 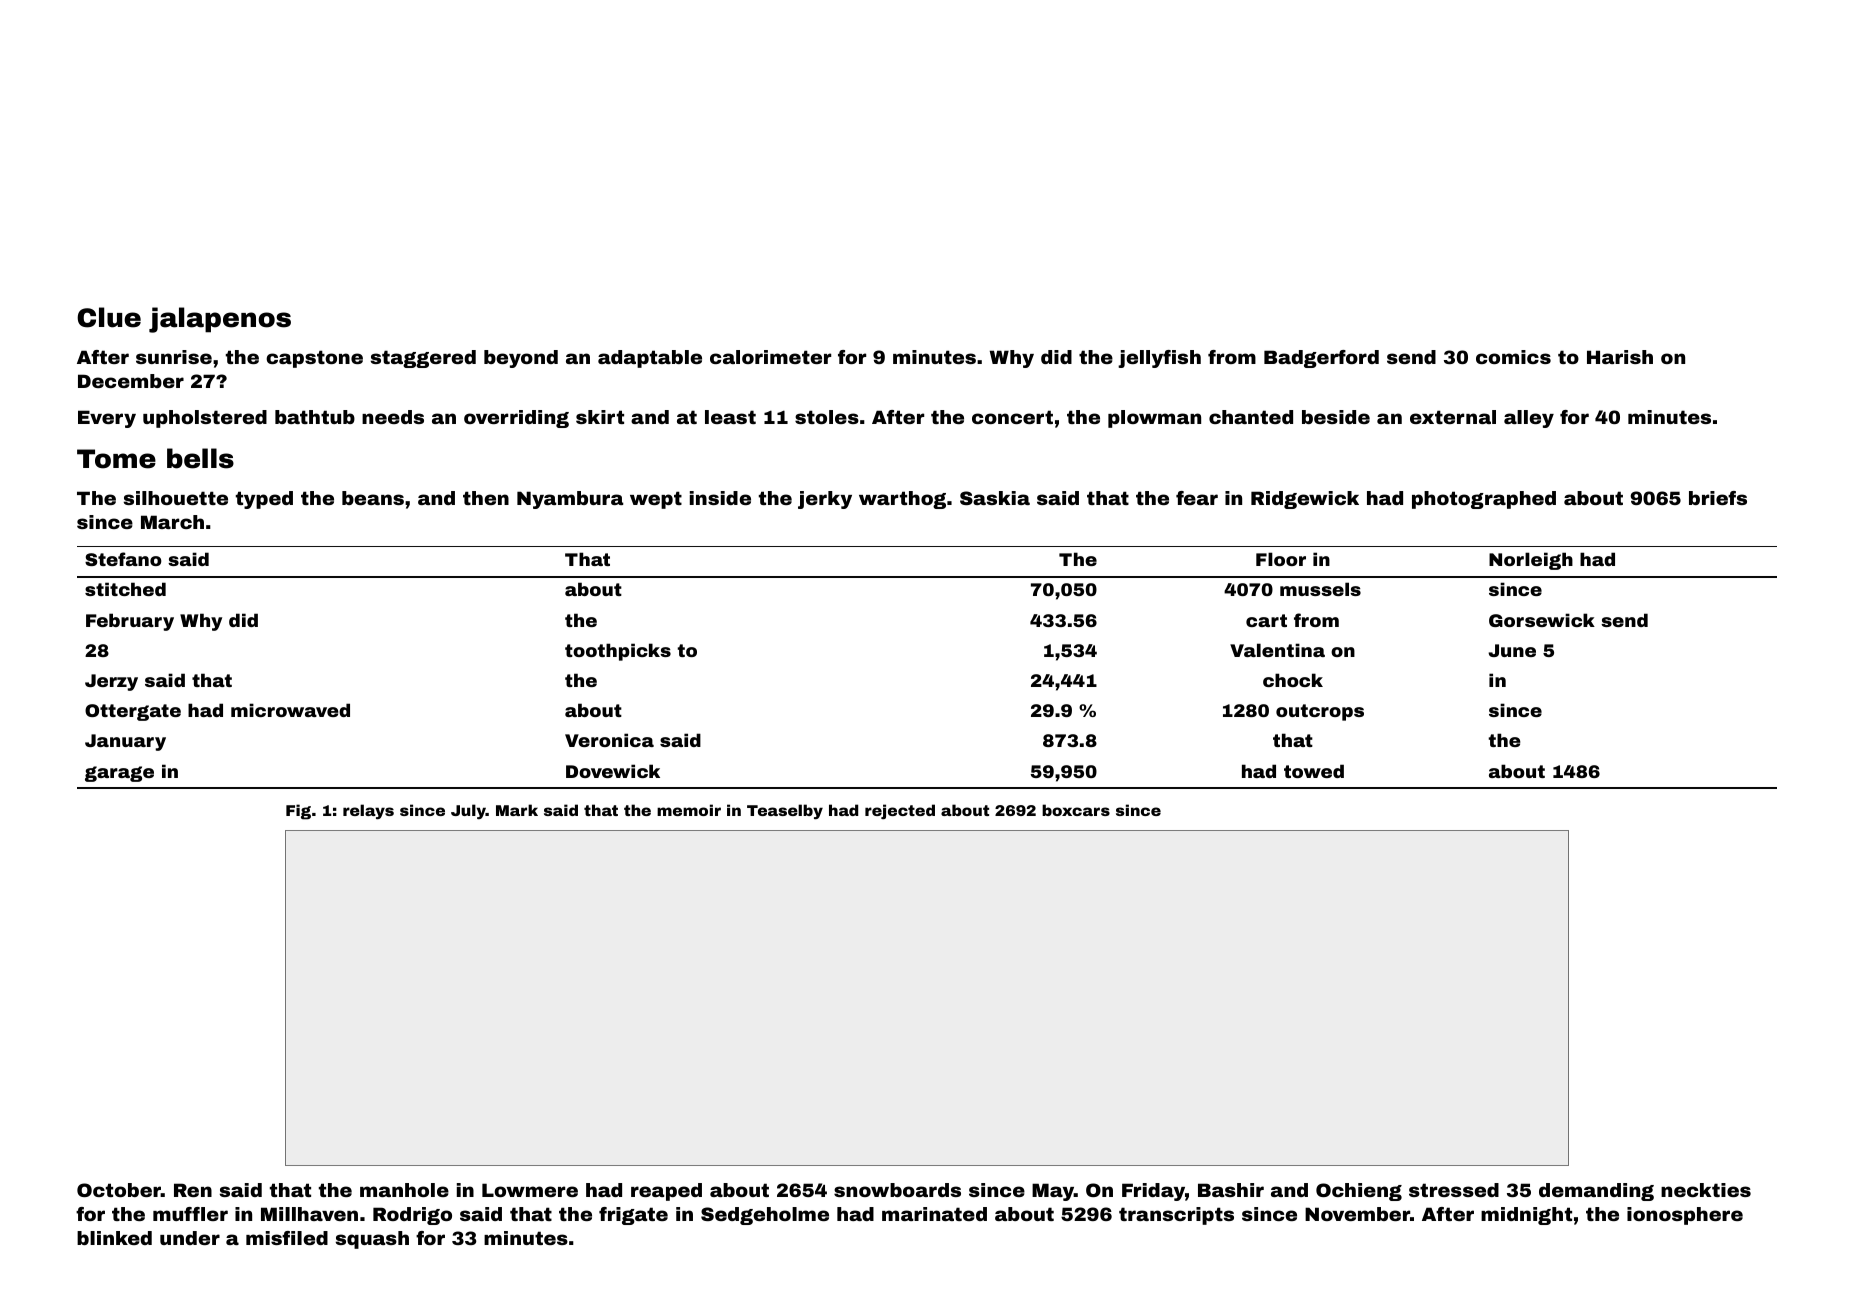 What do you see at coordinates (1281, 559) in the image?
I see `Floor` at bounding box center [1281, 559].
